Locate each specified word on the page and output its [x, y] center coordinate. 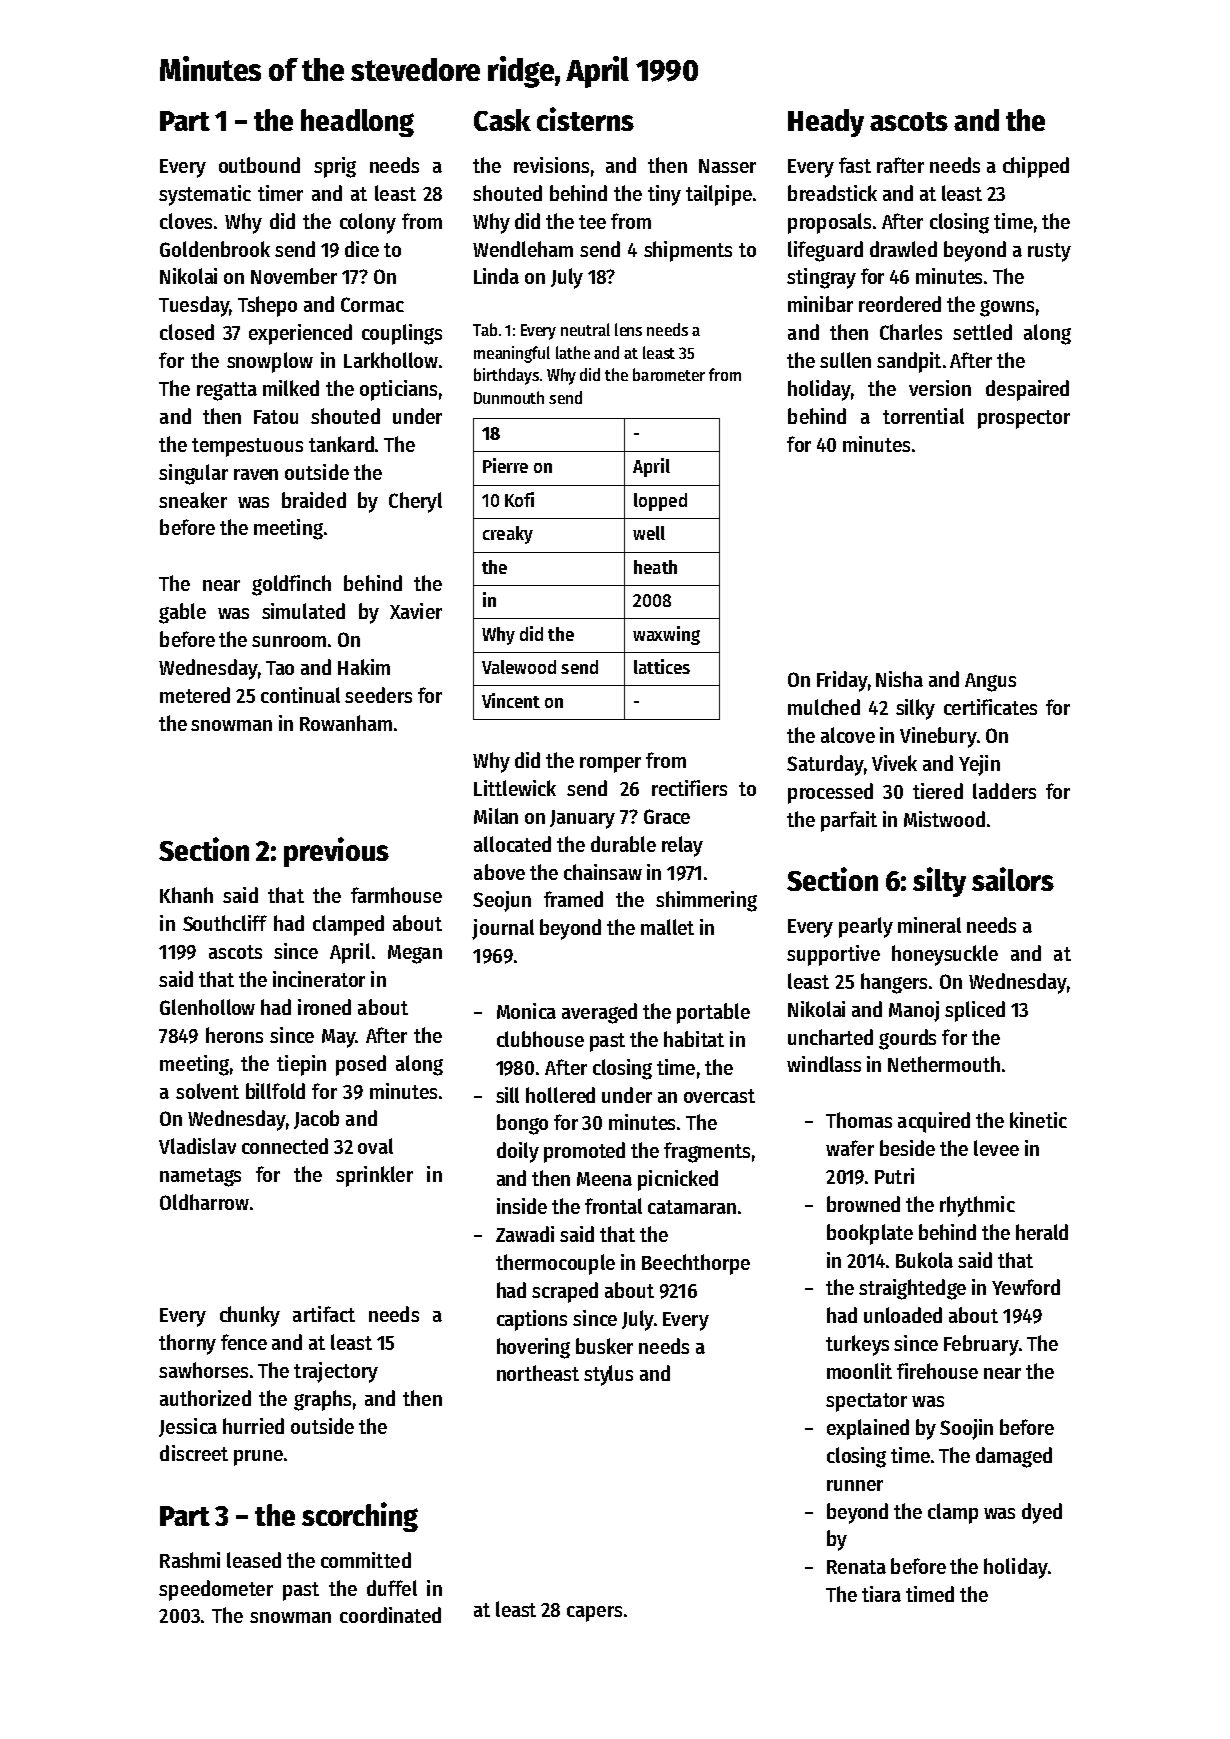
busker [604, 1346]
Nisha [899, 679]
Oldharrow [204, 1202]
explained [868, 1429]
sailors [1013, 879]
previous [336, 852]
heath [655, 567]
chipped [1036, 167]
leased [254, 1560]
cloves [186, 221]
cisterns [585, 119]
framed [573, 899]
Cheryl [415, 502]
